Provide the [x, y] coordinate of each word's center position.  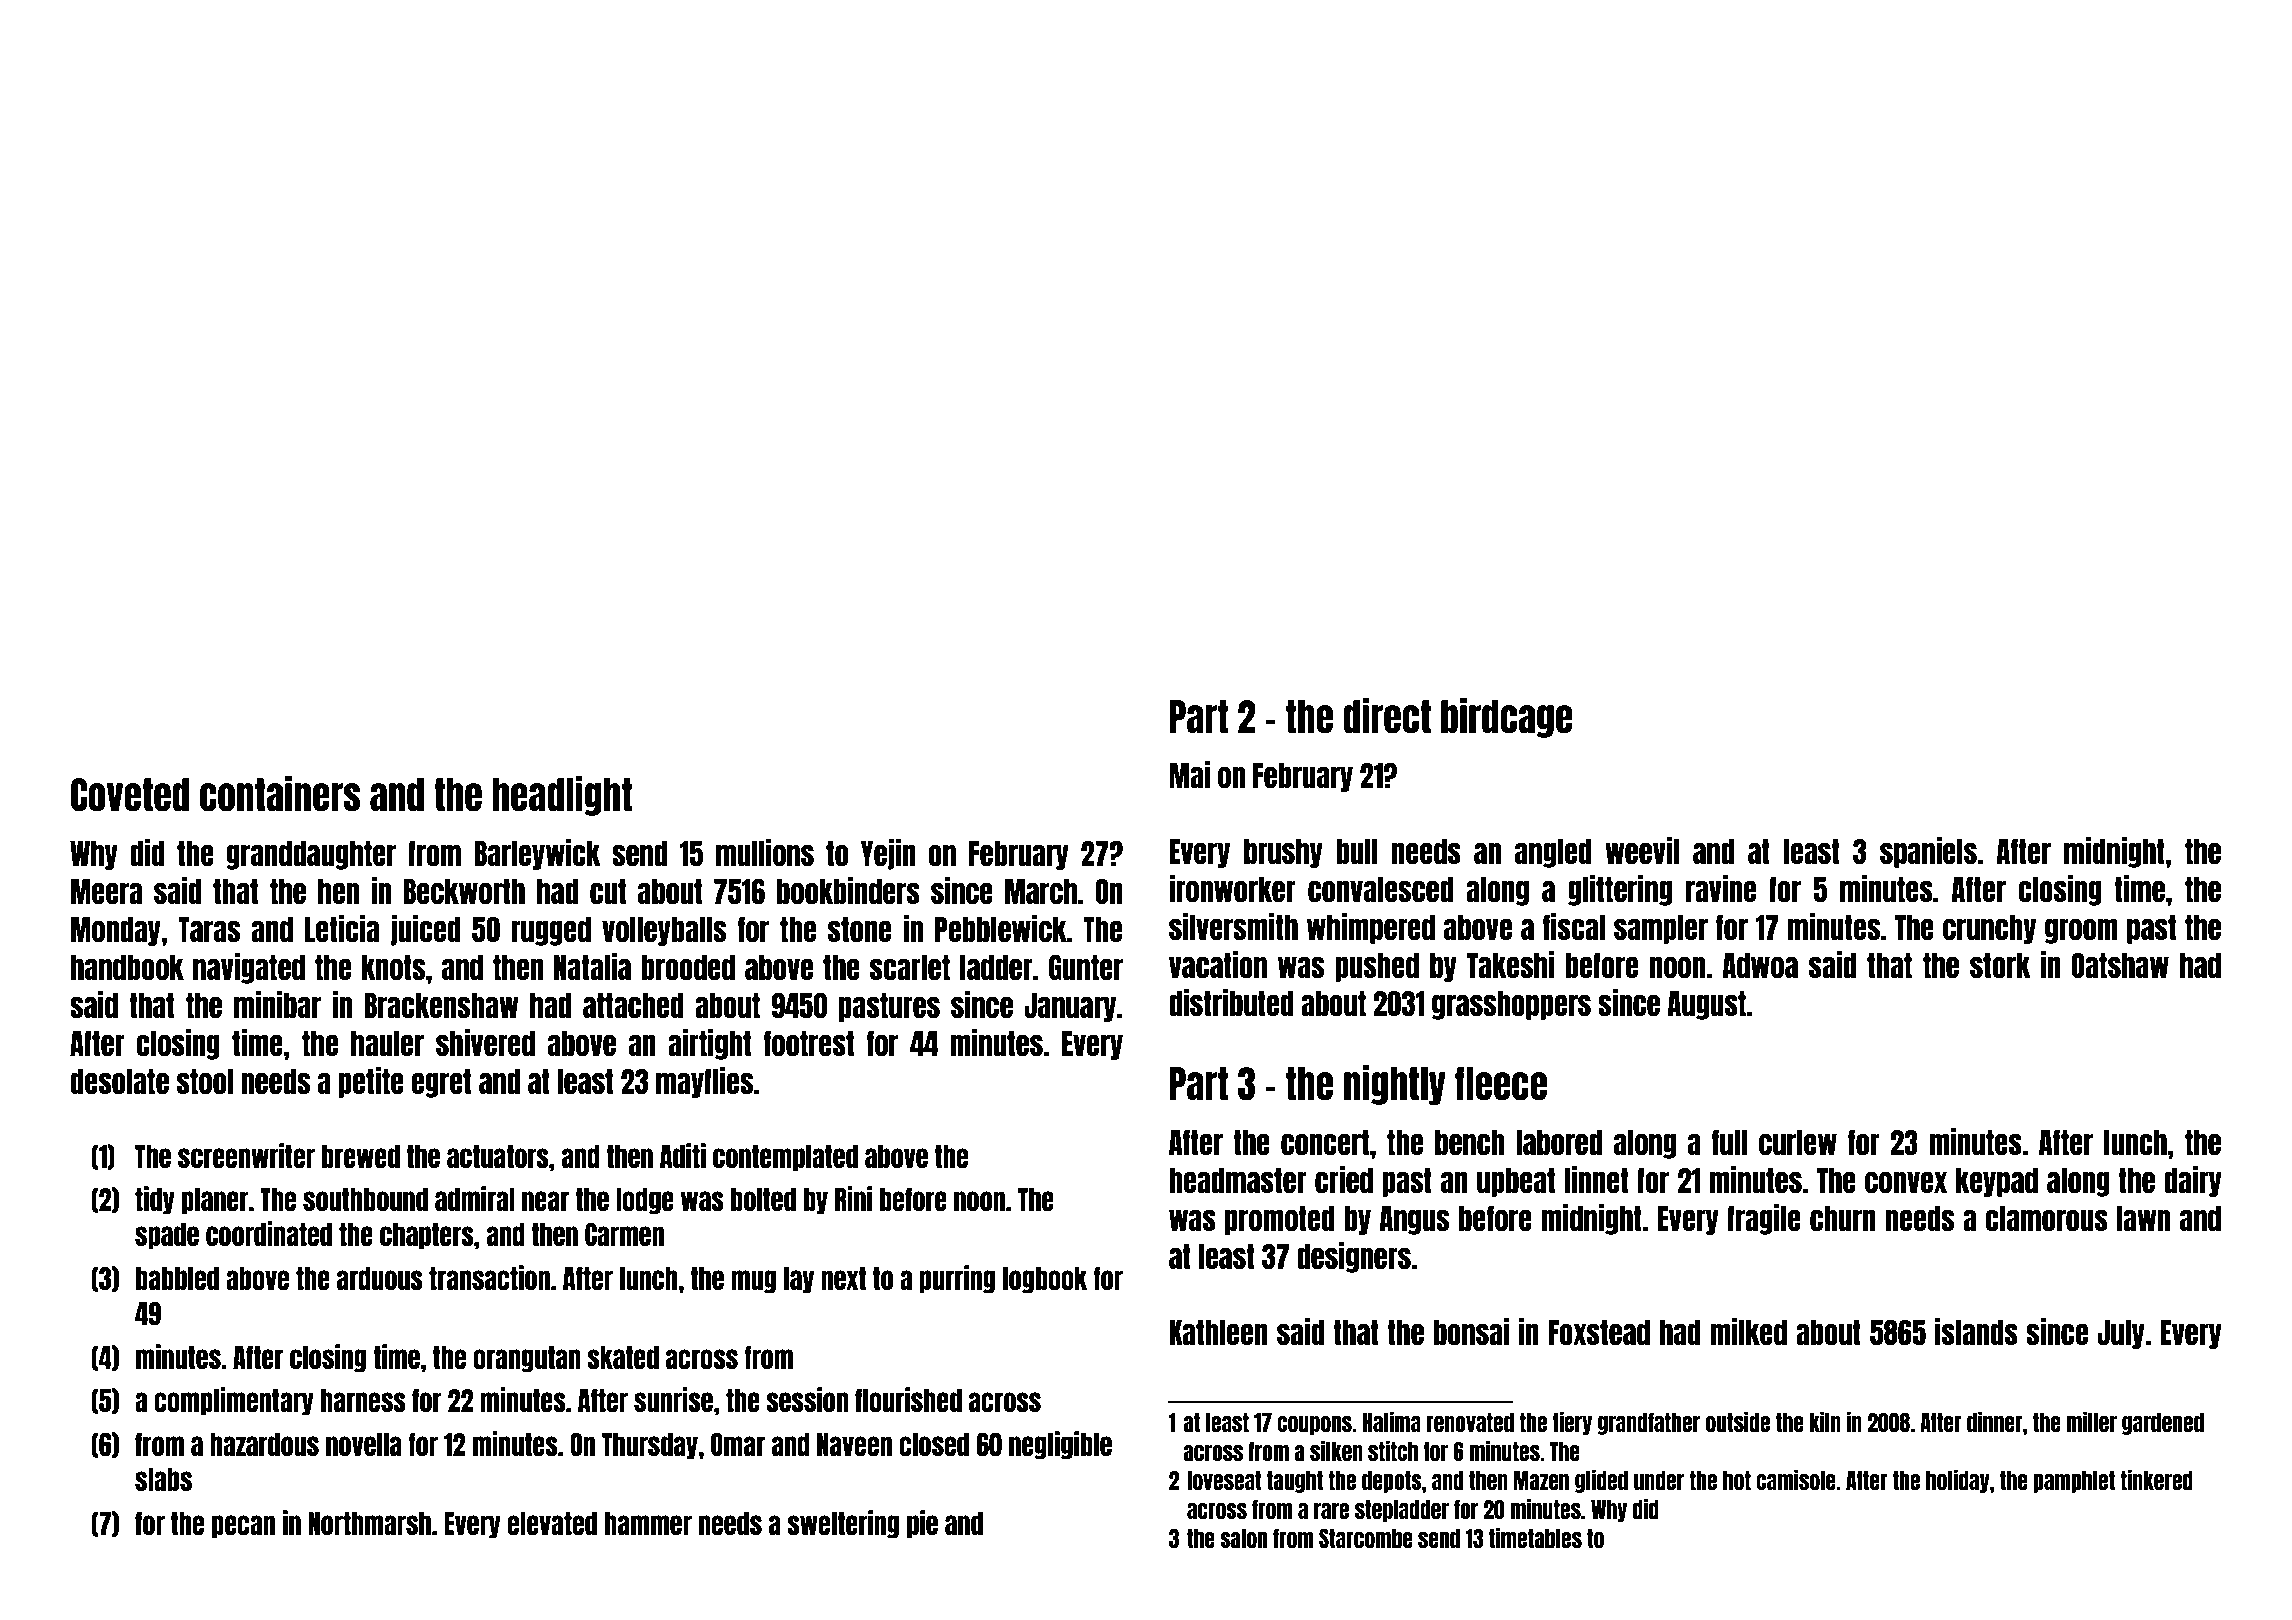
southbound [365, 1199]
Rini [853, 1198]
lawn [2143, 1218]
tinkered [2156, 1479]
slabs [163, 1479]
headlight [562, 796]
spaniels [1928, 852]
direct [1387, 716]
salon [1243, 1538]
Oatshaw [2120, 965]
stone [859, 929]
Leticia [342, 928]
